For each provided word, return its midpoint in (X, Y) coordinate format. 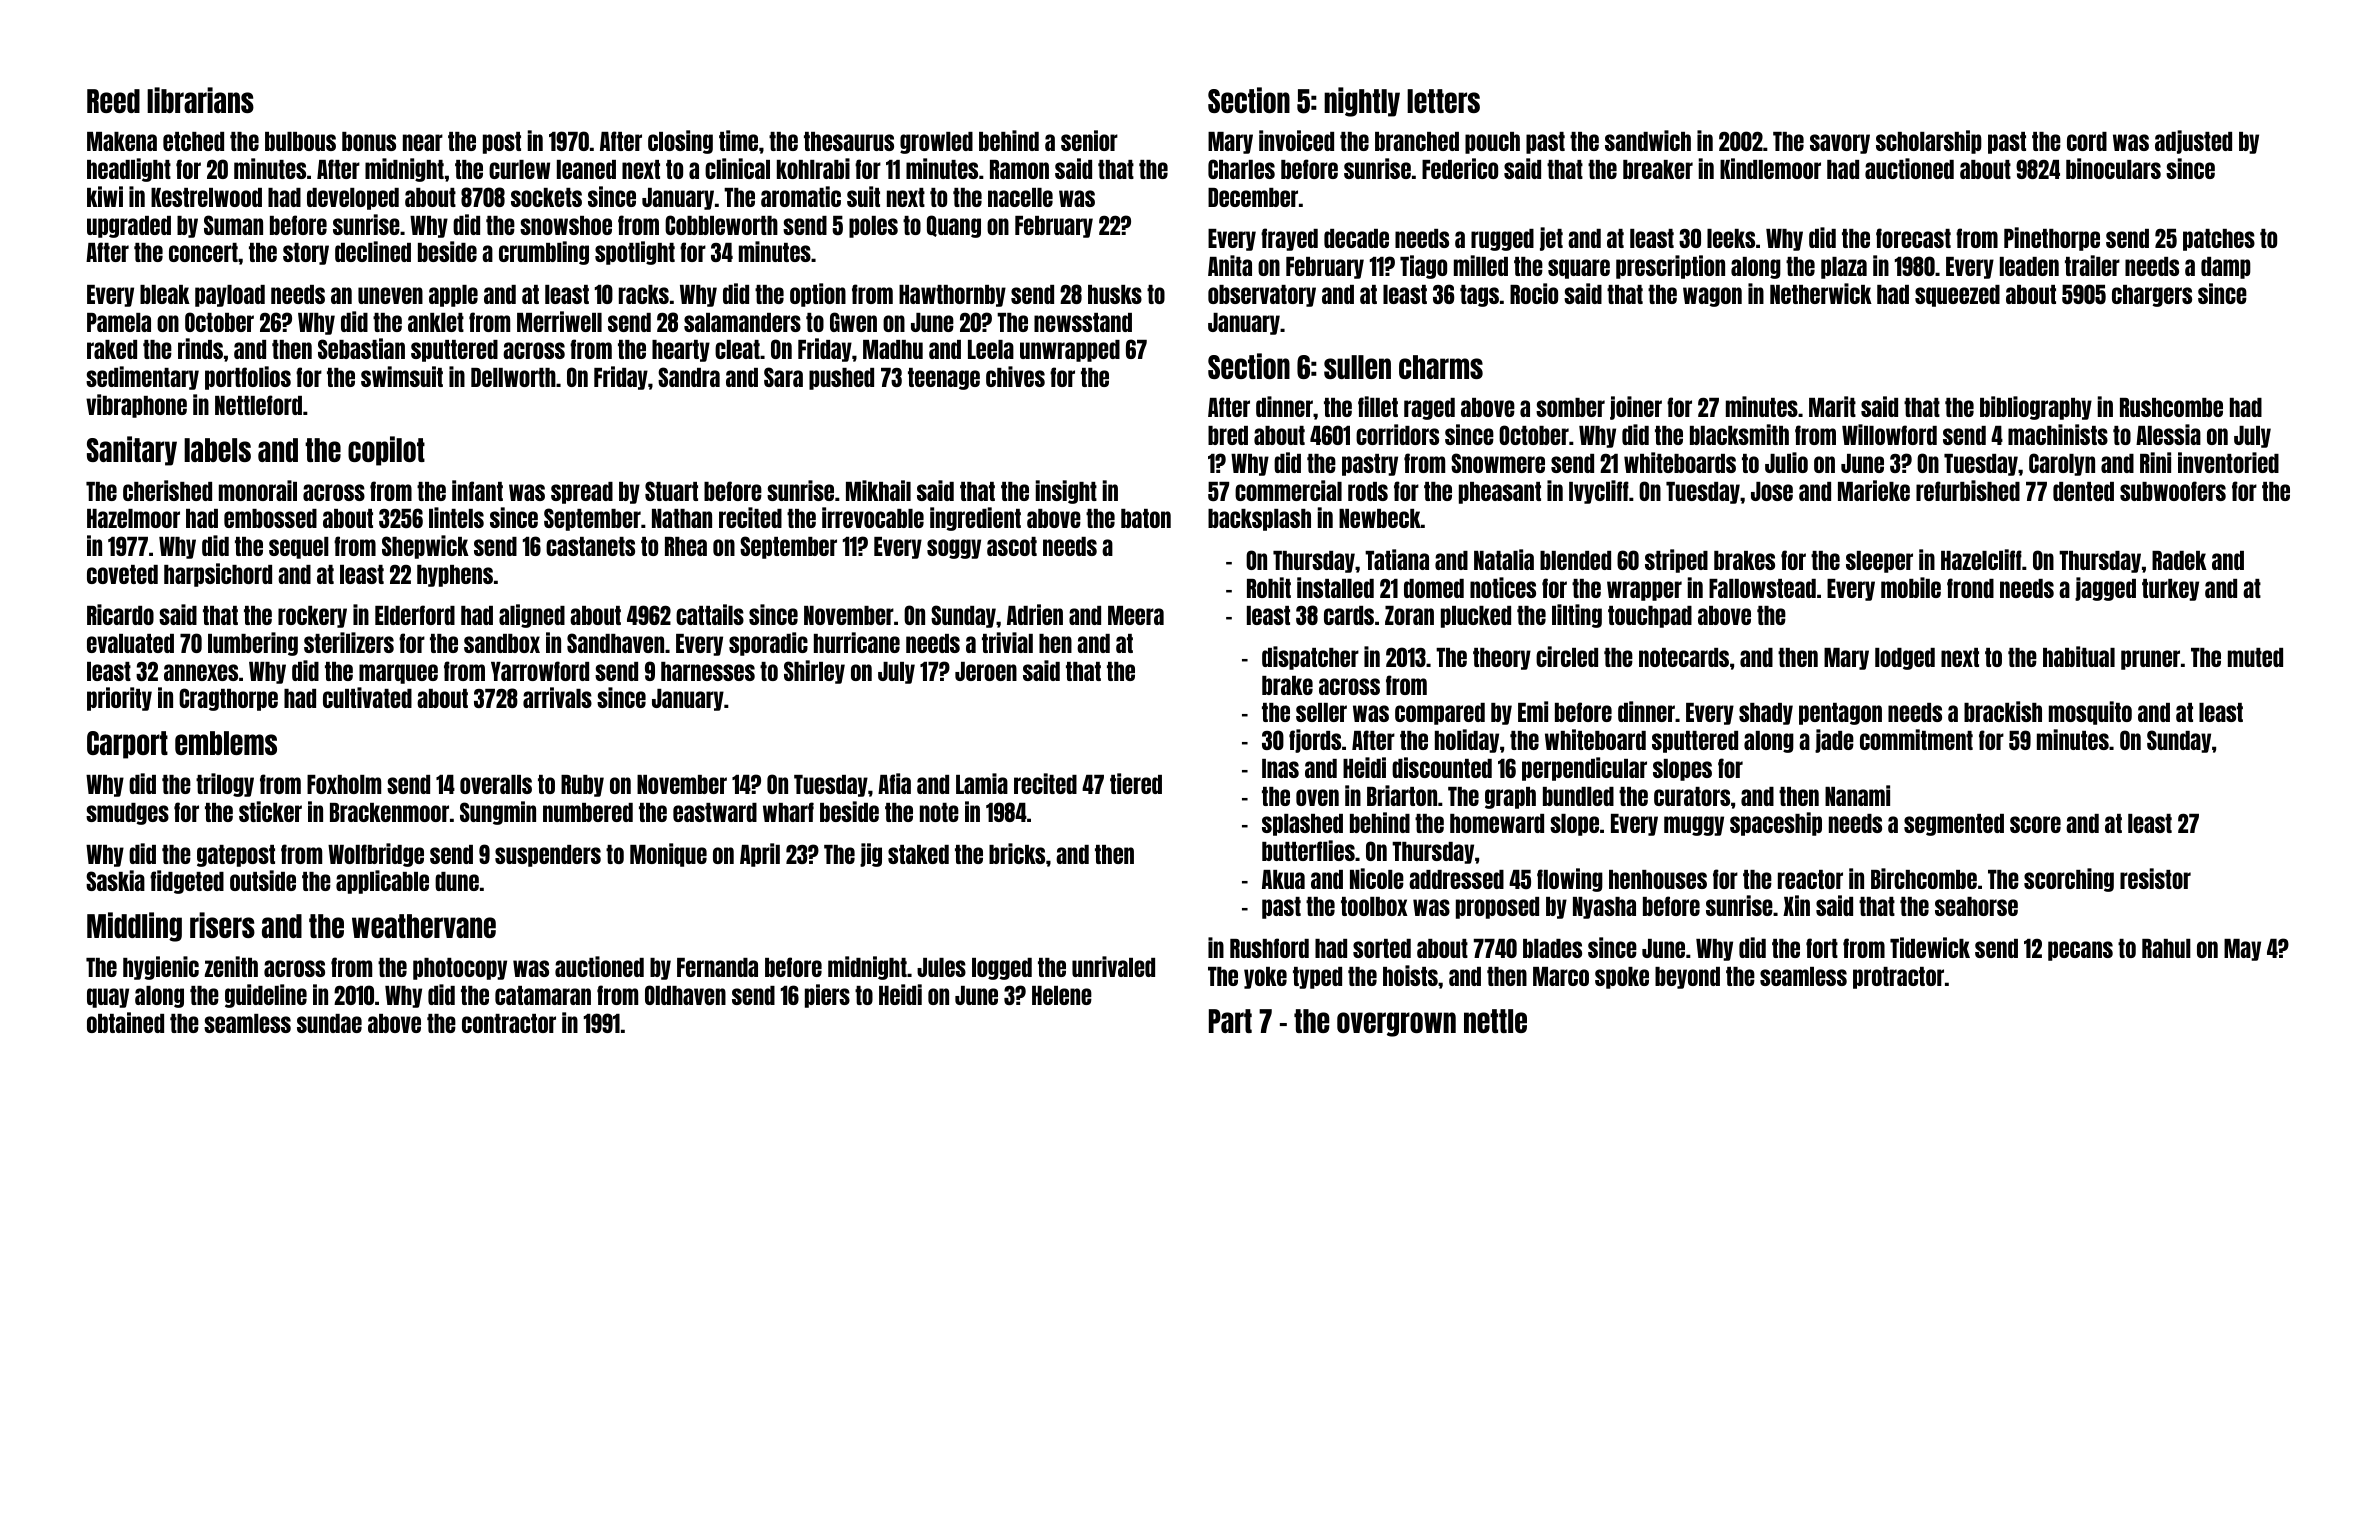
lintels (456, 517)
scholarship (1929, 142)
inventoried (2228, 462)
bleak (165, 294)
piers (827, 996)
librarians (200, 100)
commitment (1916, 739)
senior (1089, 140)
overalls (496, 784)
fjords (1315, 741)
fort (1822, 948)
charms (1441, 367)
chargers (2152, 296)
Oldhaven (685, 995)
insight (1066, 492)
